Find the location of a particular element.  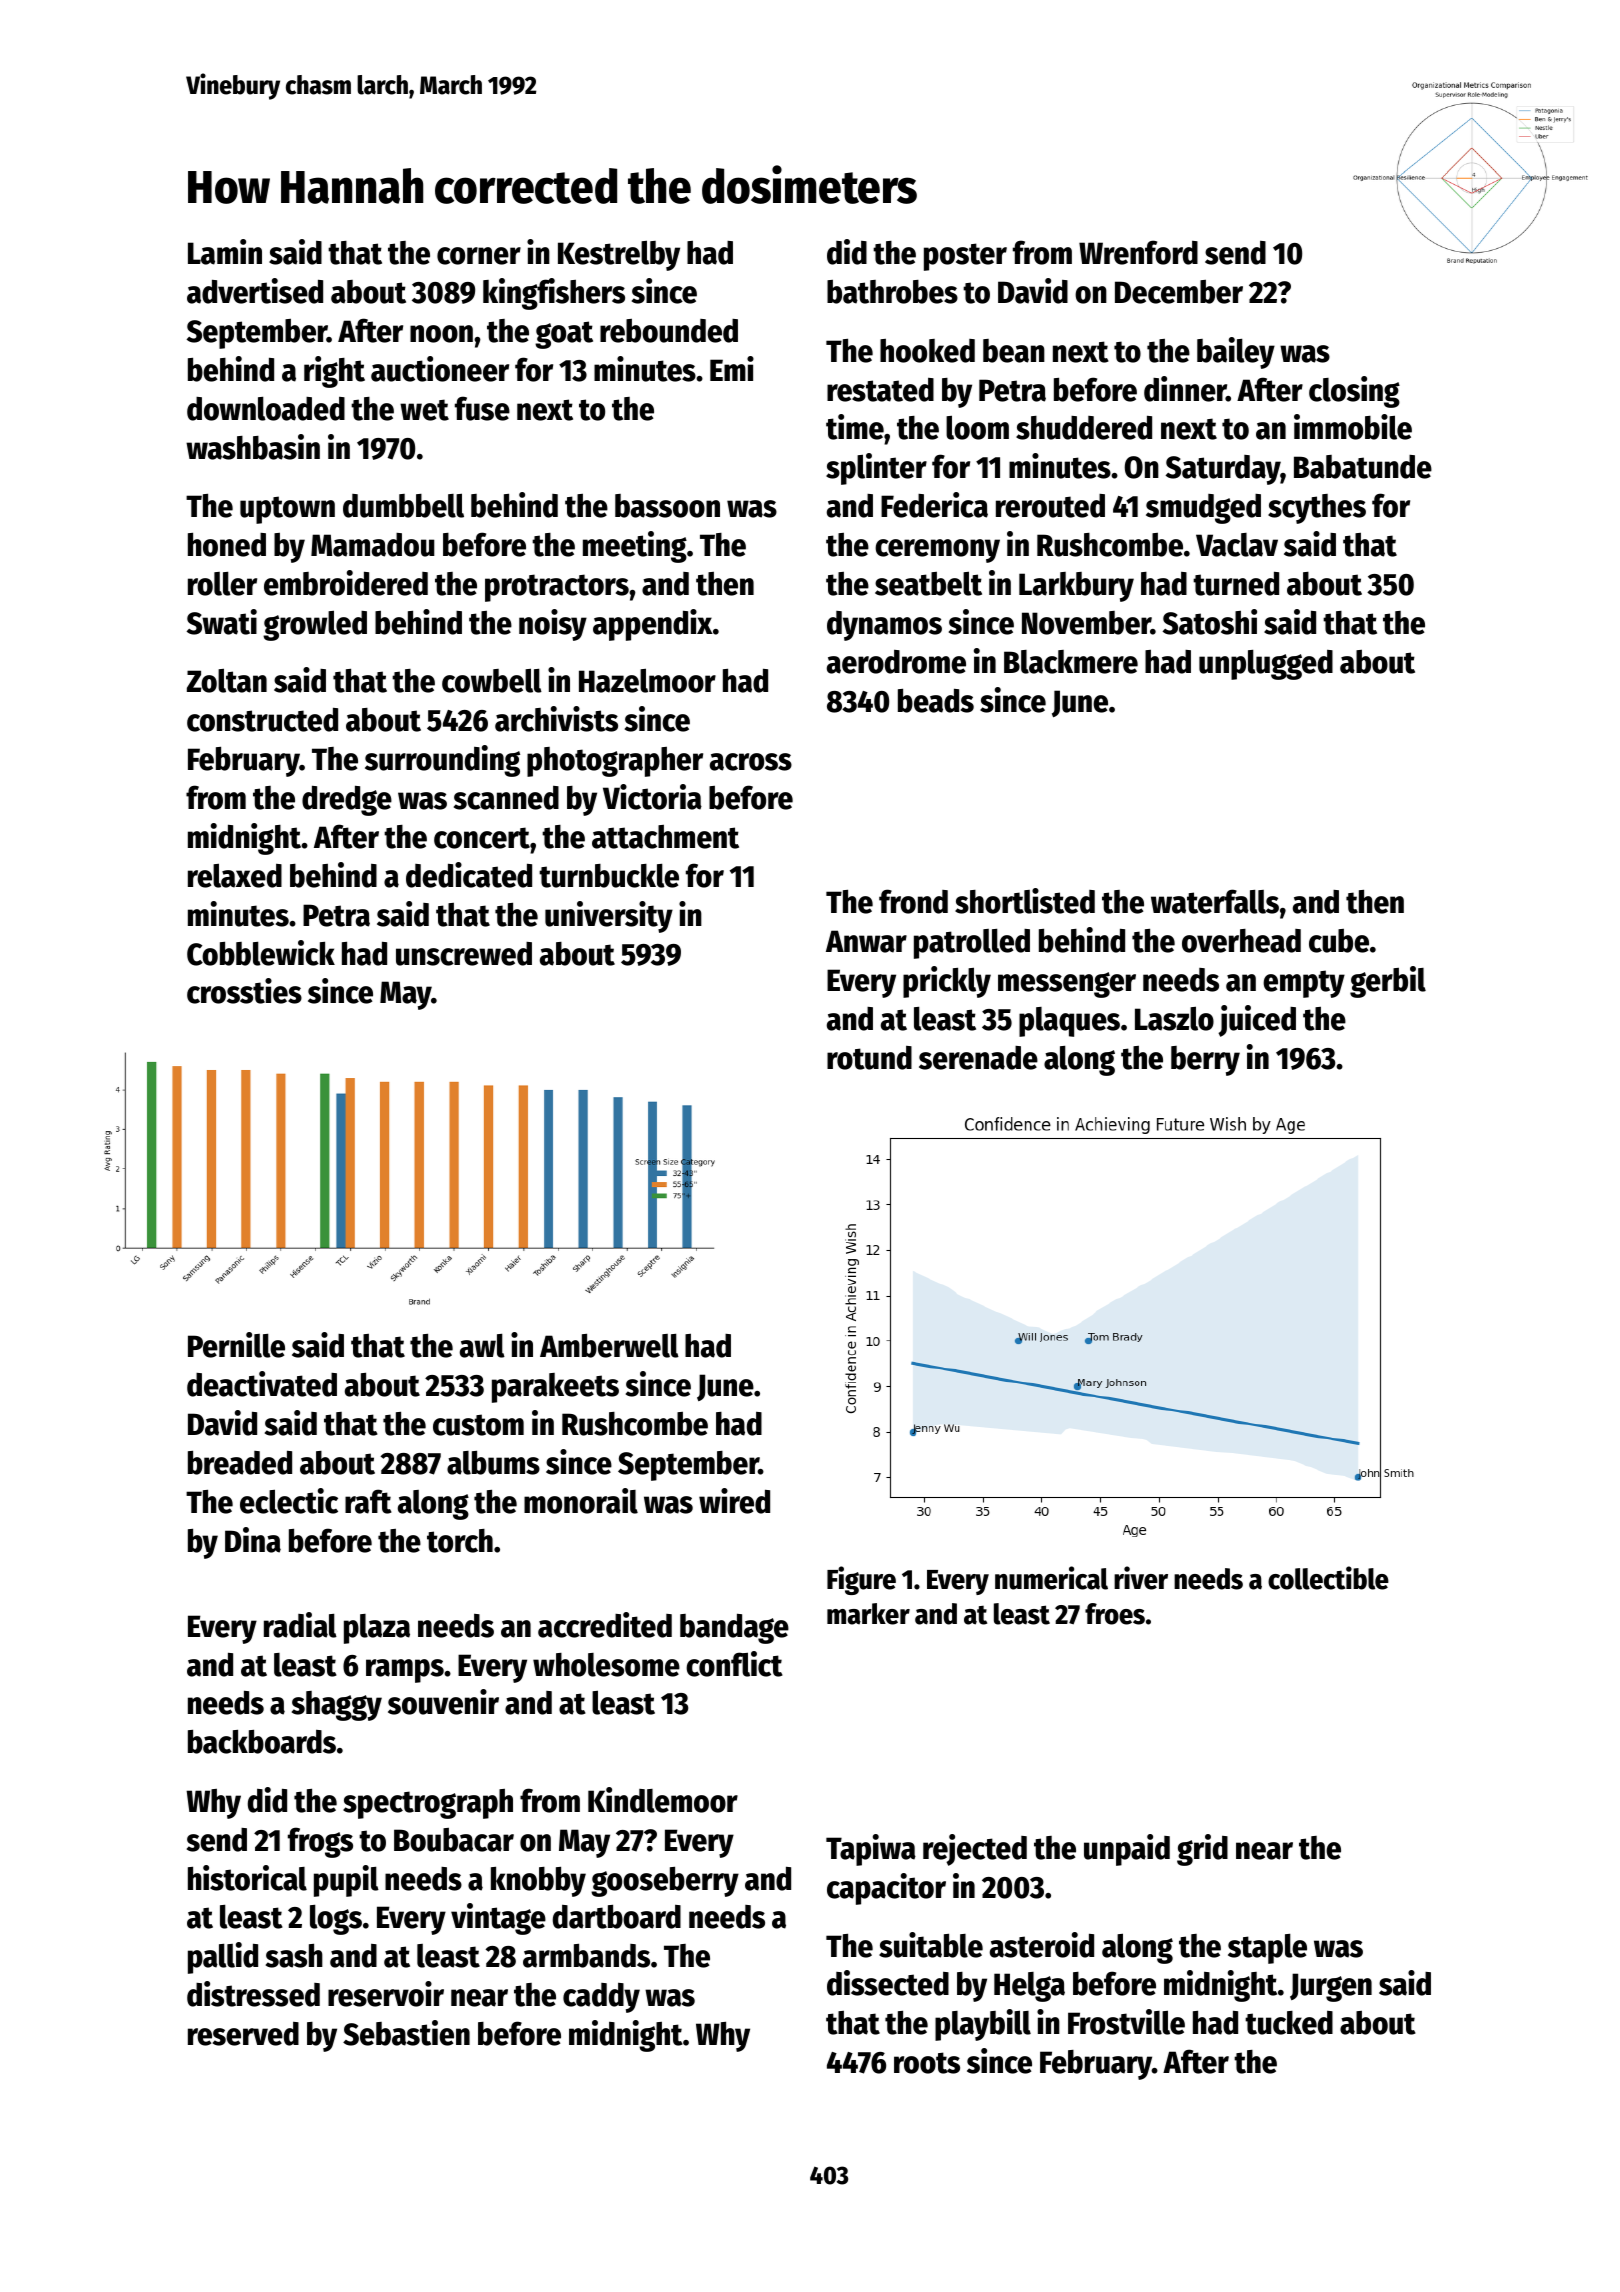

turned is located at coordinates (1236, 584).
